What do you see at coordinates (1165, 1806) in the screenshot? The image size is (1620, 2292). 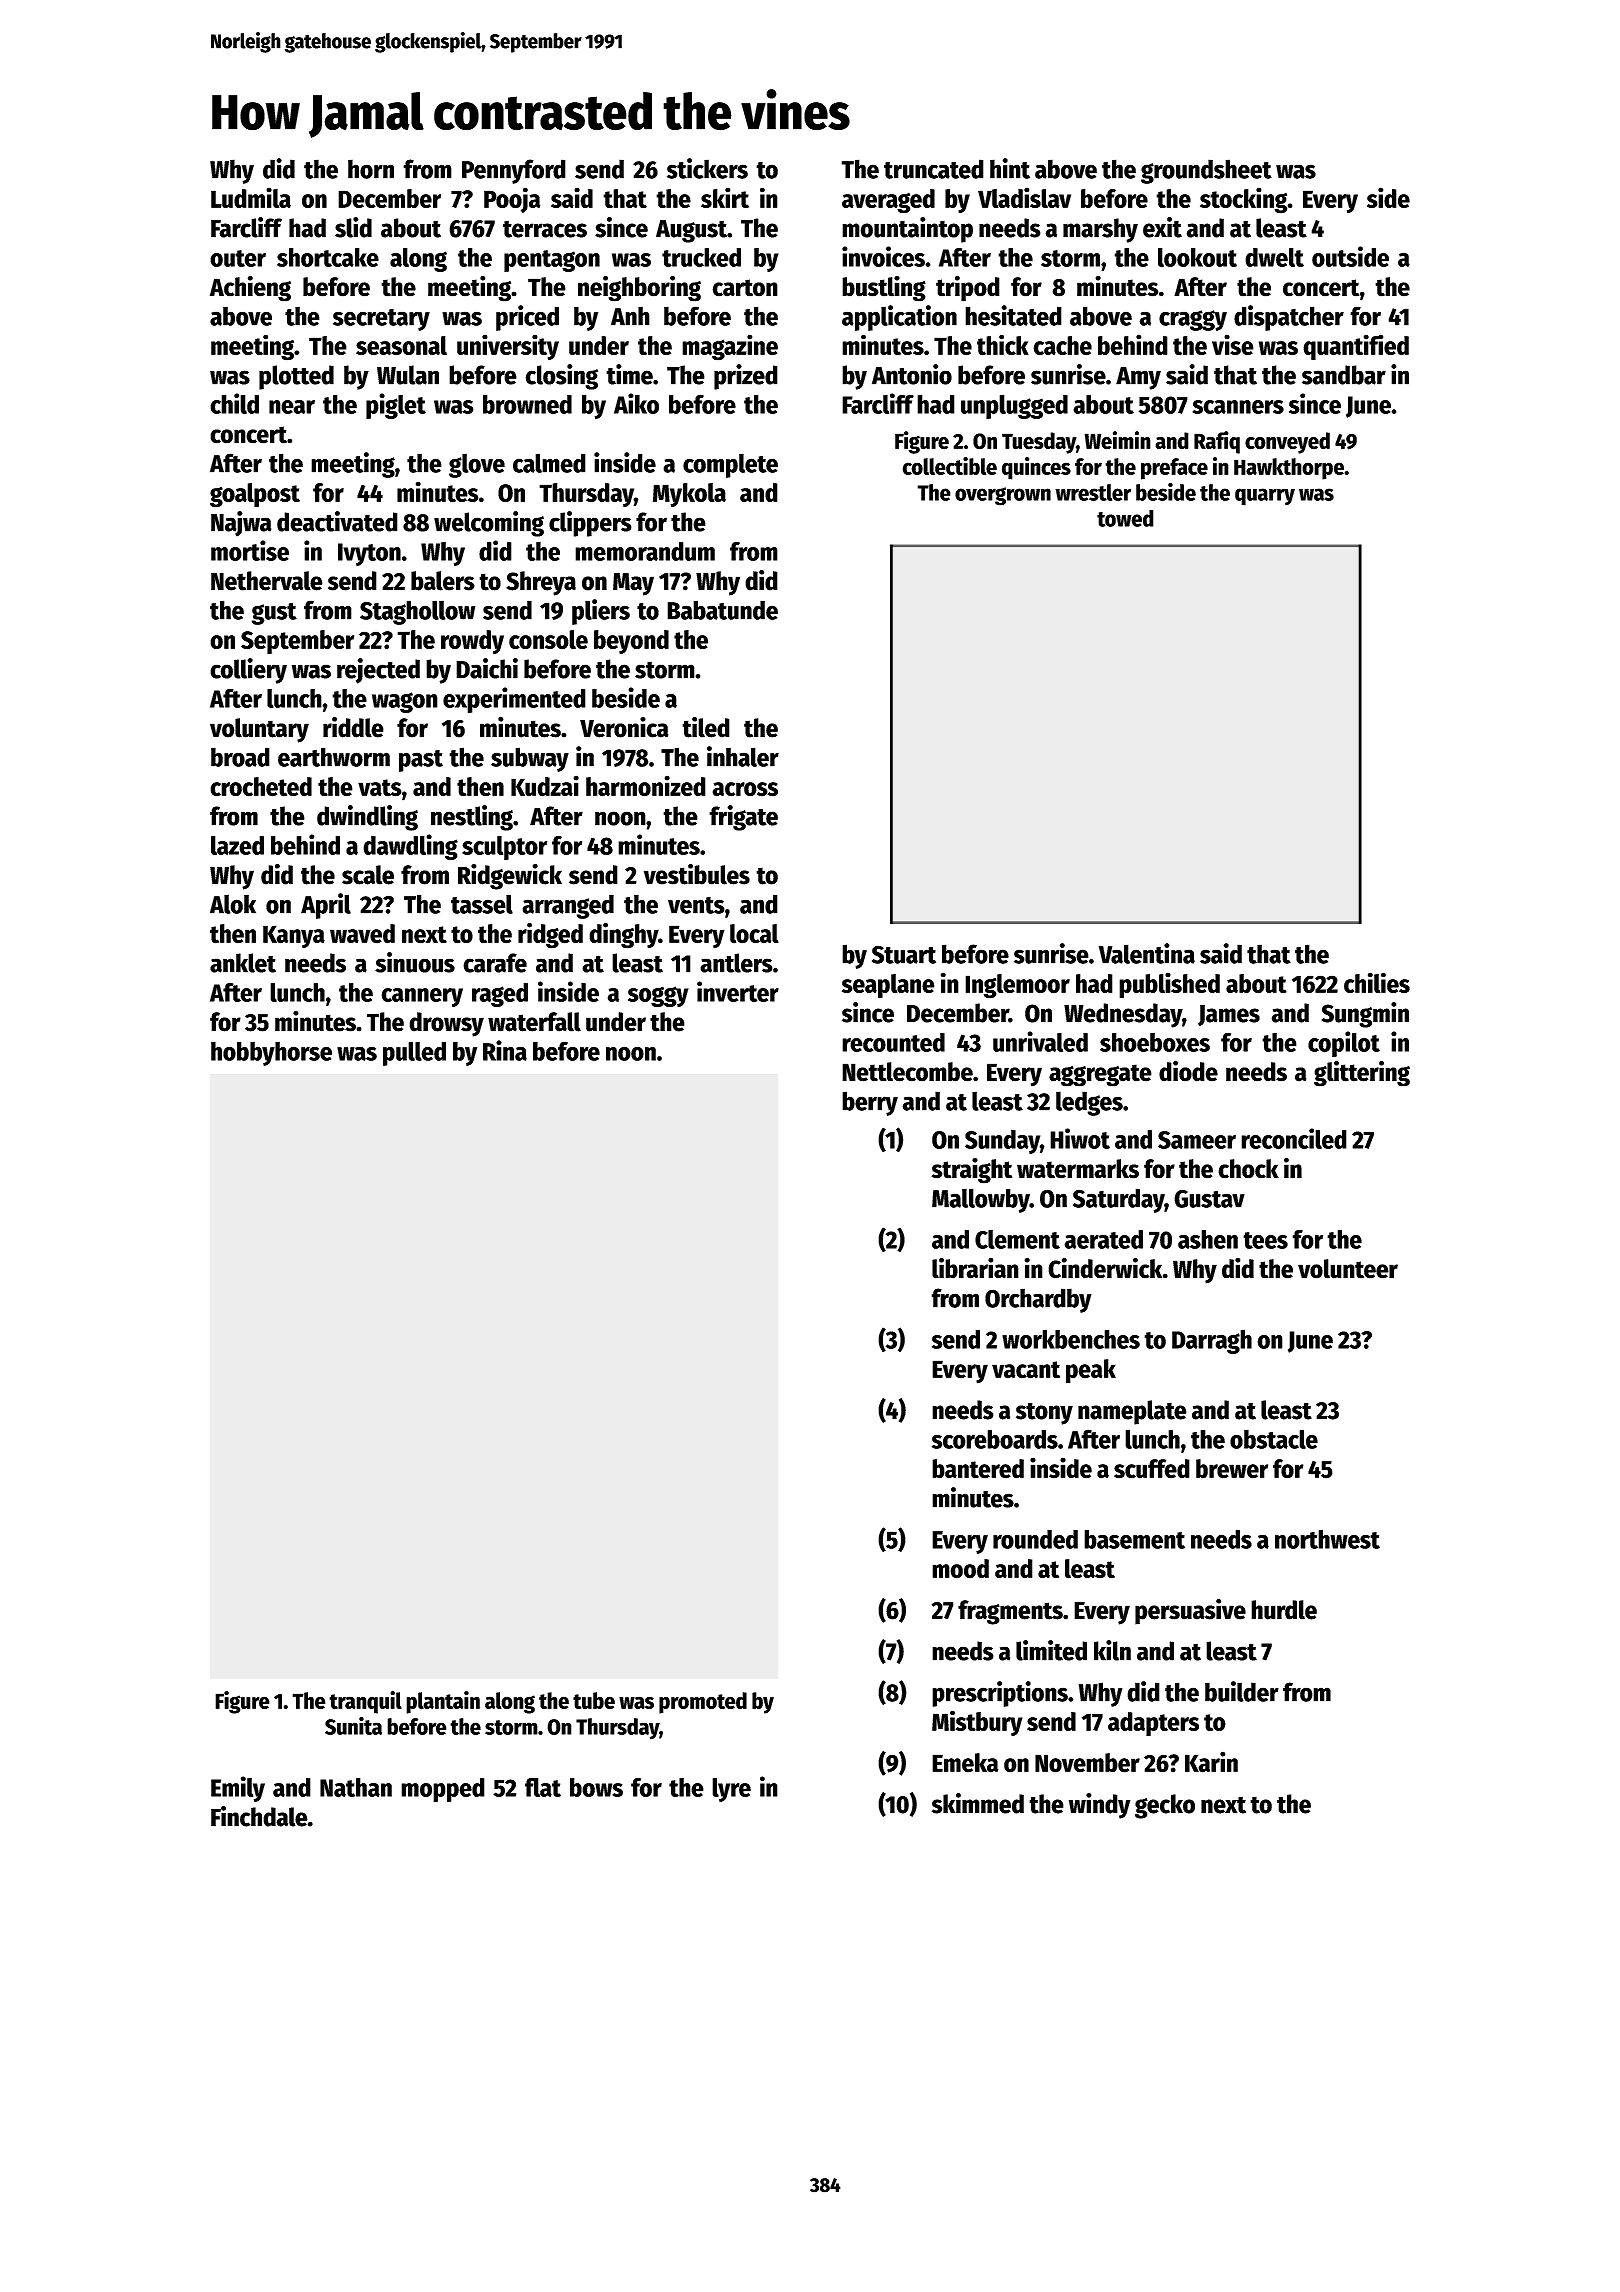 I see `gecko` at bounding box center [1165, 1806].
